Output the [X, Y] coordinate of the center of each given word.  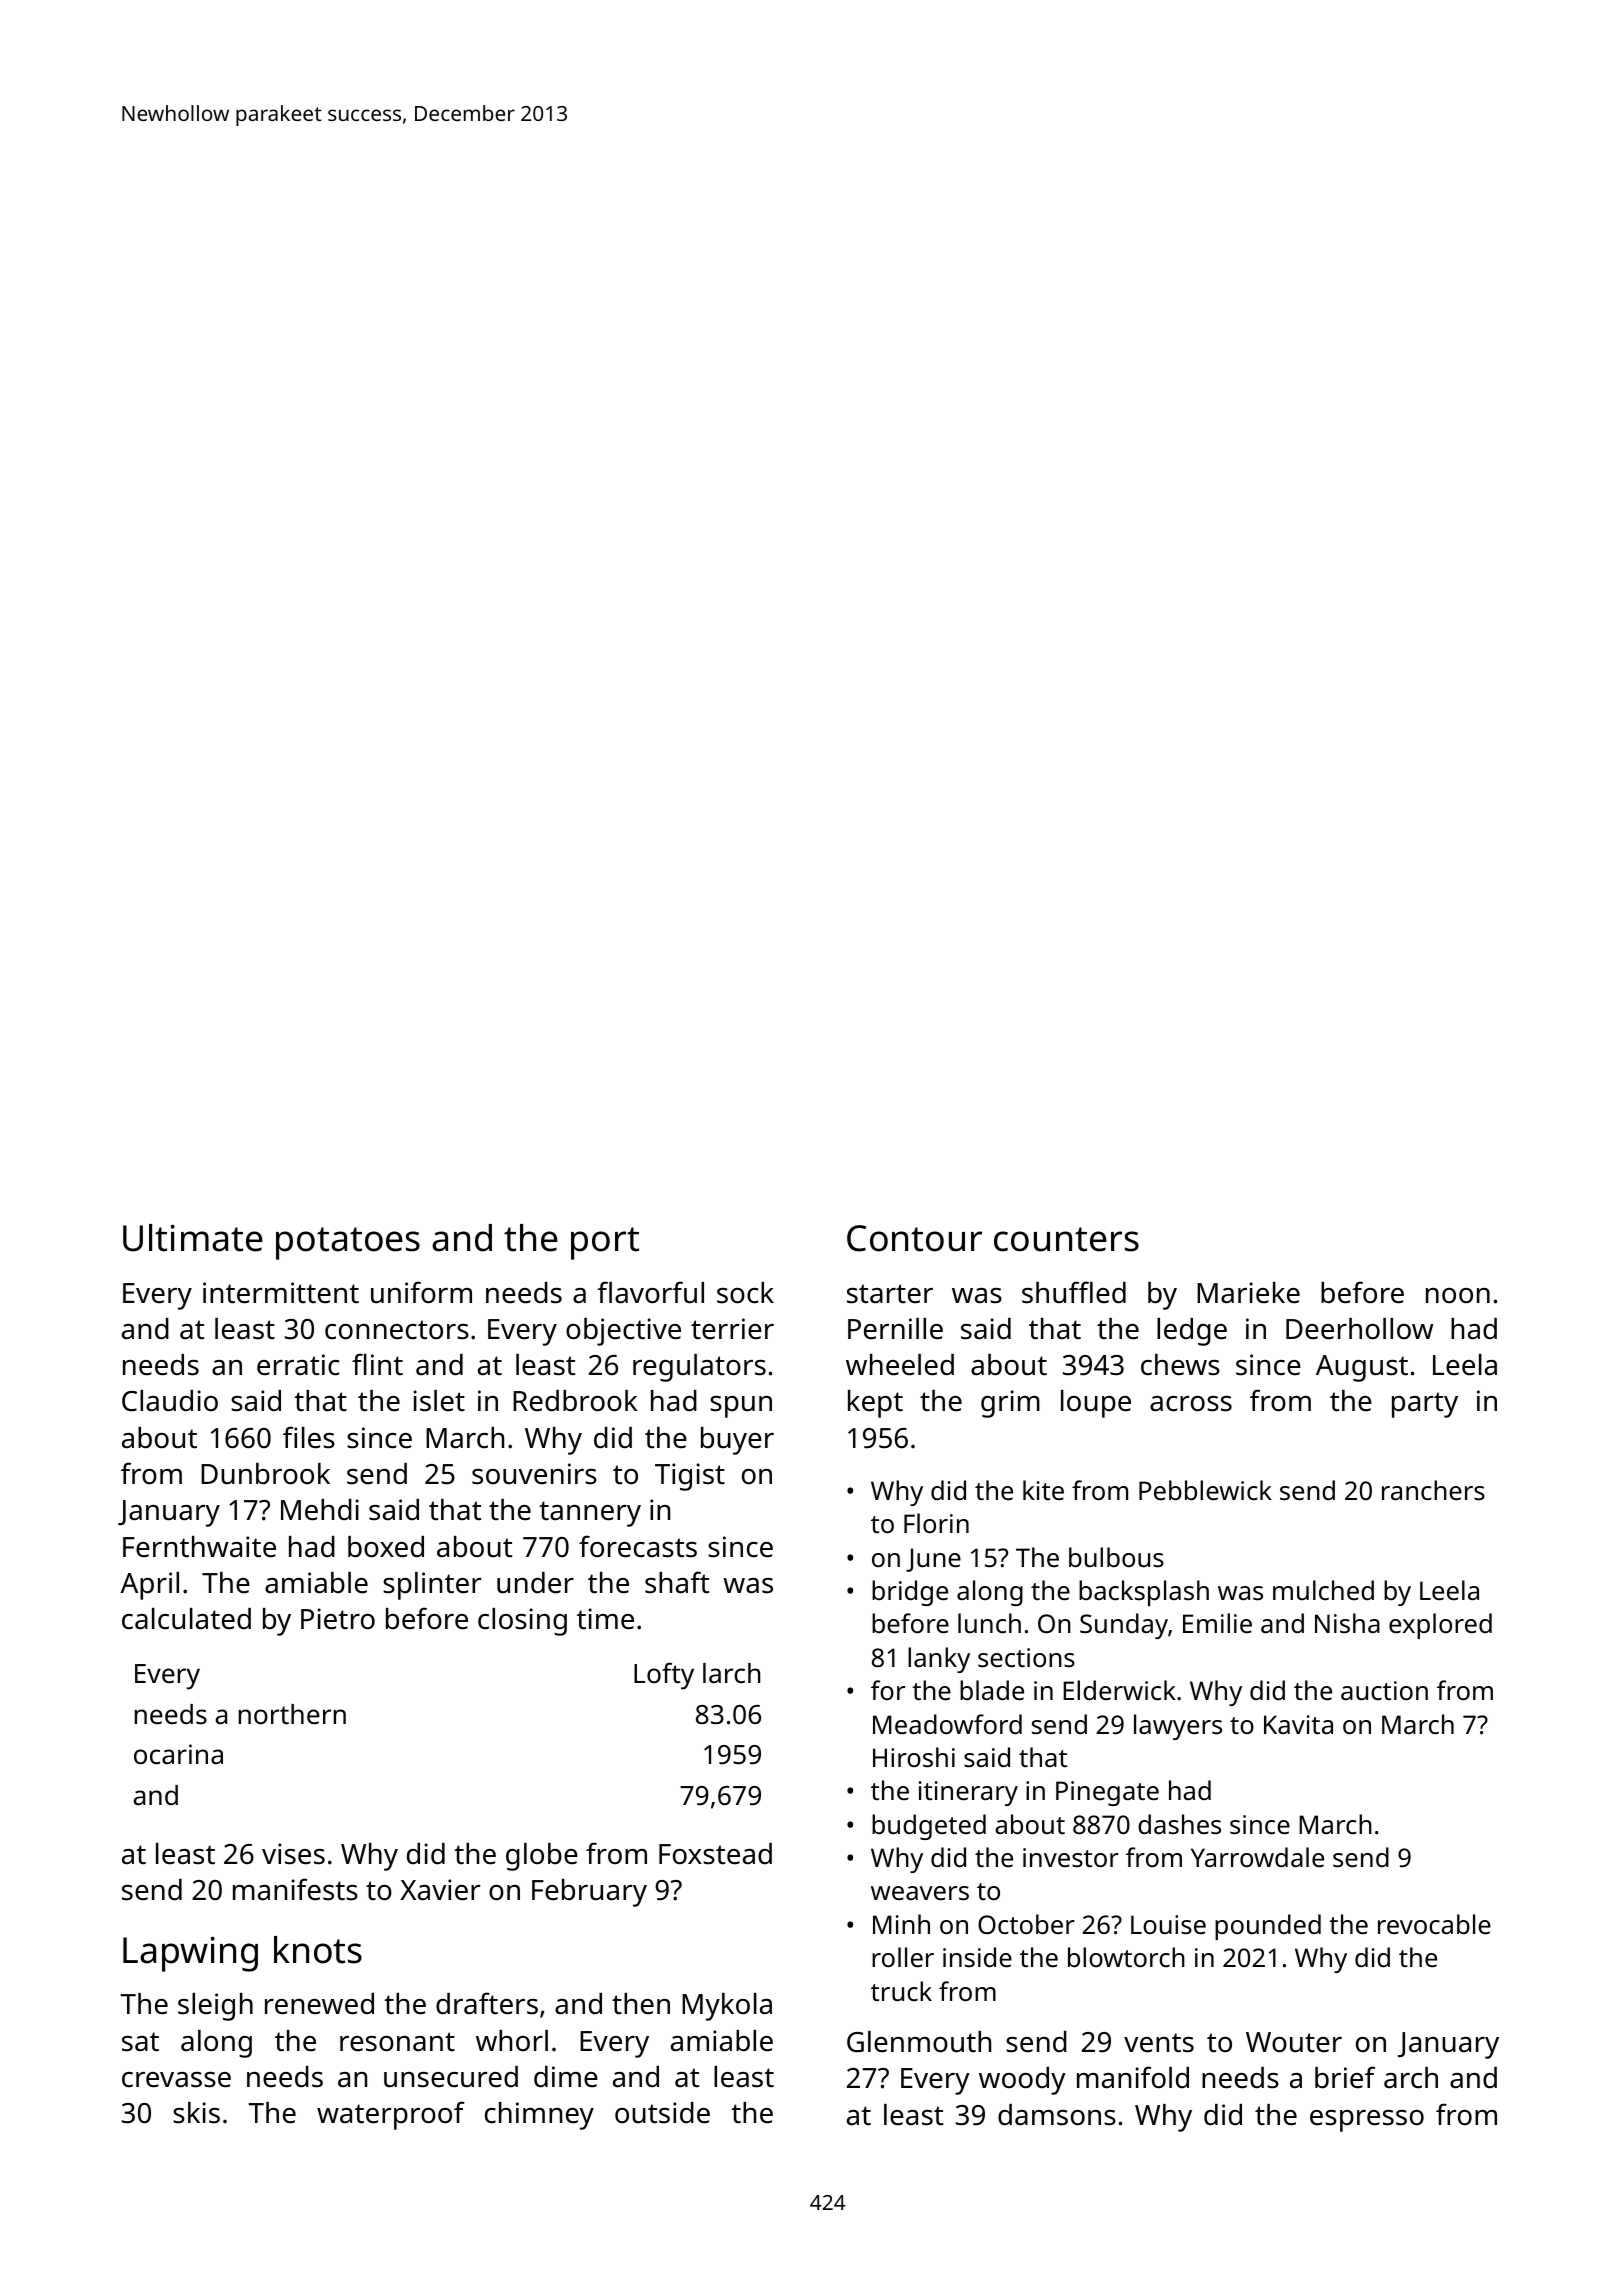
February [589, 1893]
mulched [1323, 1590]
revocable [1434, 1924]
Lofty [664, 1676]
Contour [914, 1238]
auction [1384, 1690]
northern [292, 1714]
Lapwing [190, 1954]
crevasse [176, 2080]
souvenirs [534, 1474]
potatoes [348, 1243]
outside [662, 2113]
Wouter [1294, 2042]
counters [1066, 1239]
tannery [590, 1514]
